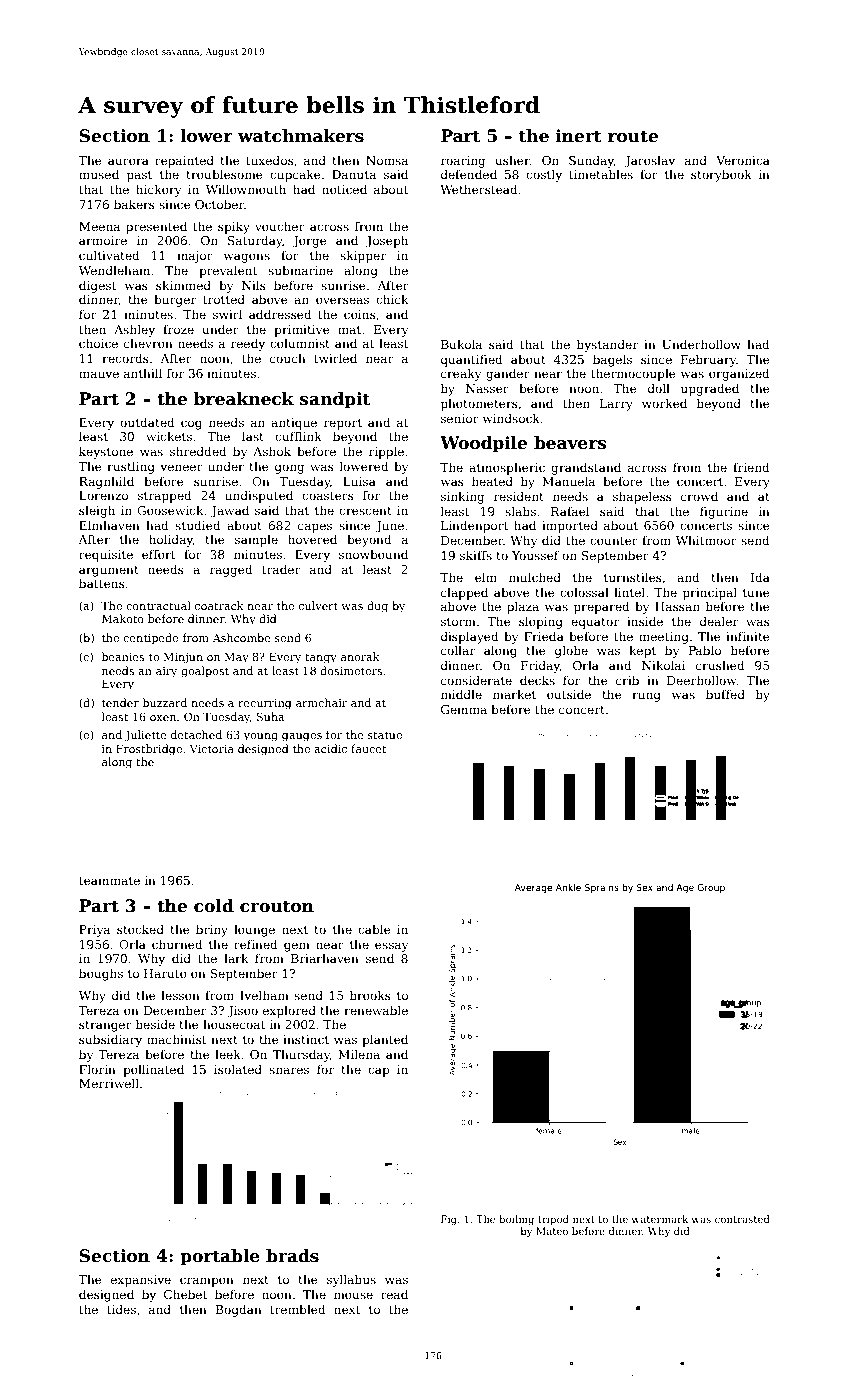  What do you see at coordinates (523, 607) in the screenshot?
I see `plaza` at bounding box center [523, 607].
